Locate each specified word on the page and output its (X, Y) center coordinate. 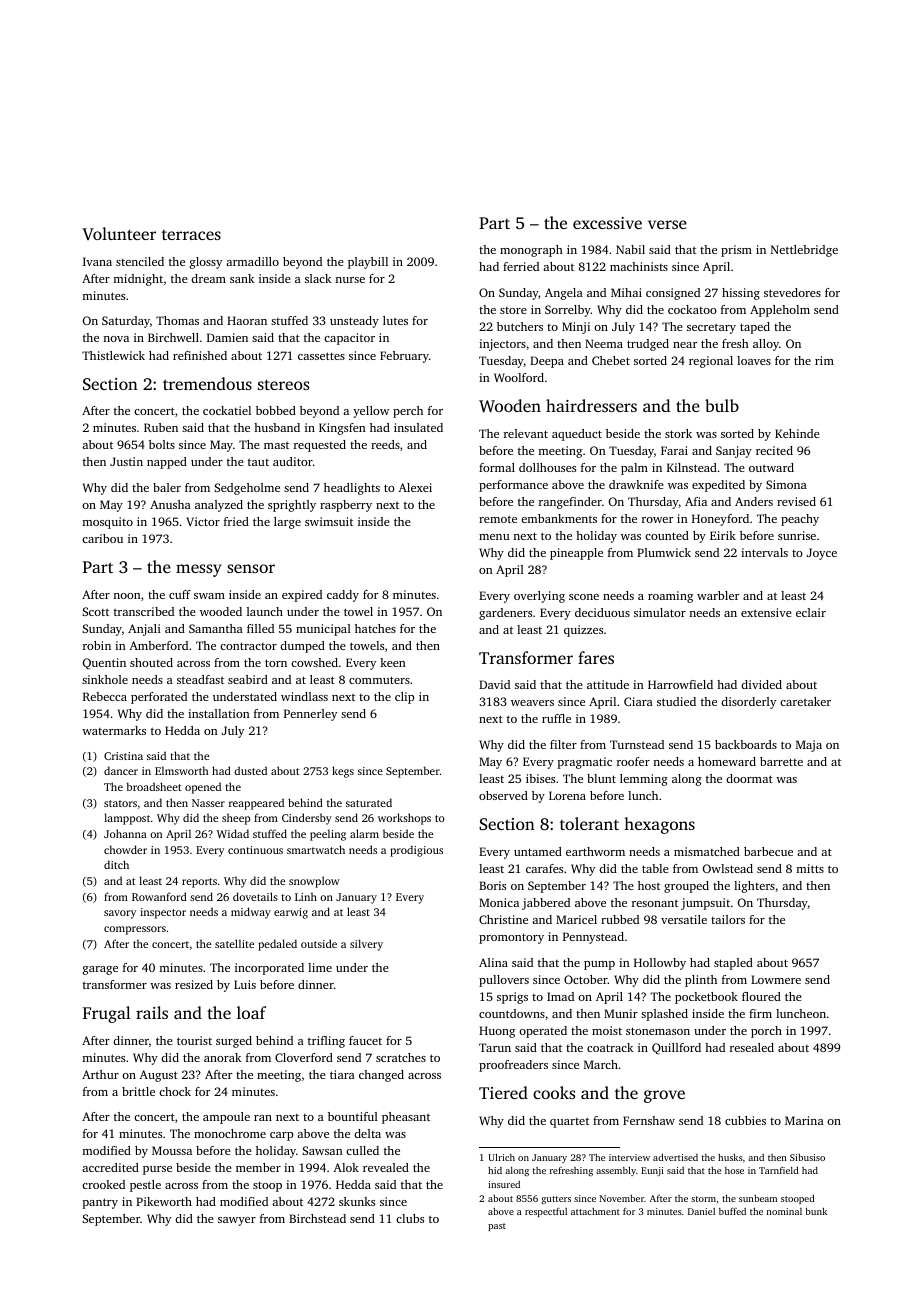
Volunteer (119, 233)
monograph (531, 251)
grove (664, 1096)
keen (393, 662)
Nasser (208, 803)
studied (676, 701)
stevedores (792, 292)
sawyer (237, 1221)
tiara (342, 1074)
